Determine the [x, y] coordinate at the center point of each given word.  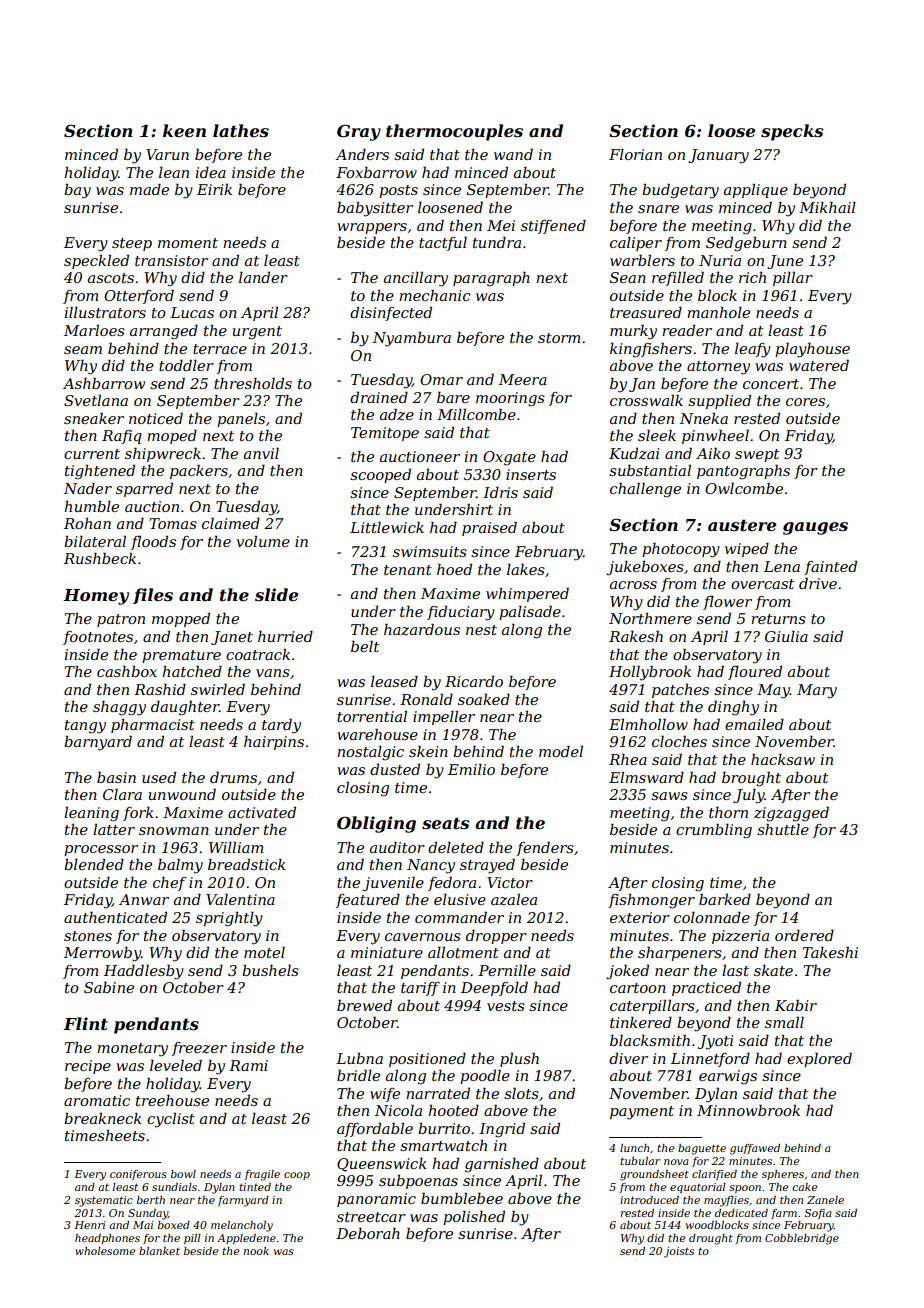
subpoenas [418, 1181]
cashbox [127, 671]
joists [679, 1252]
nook [256, 1251]
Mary [817, 691]
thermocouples [454, 132]
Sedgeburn [746, 244]
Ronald [426, 699]
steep [132, 244]
